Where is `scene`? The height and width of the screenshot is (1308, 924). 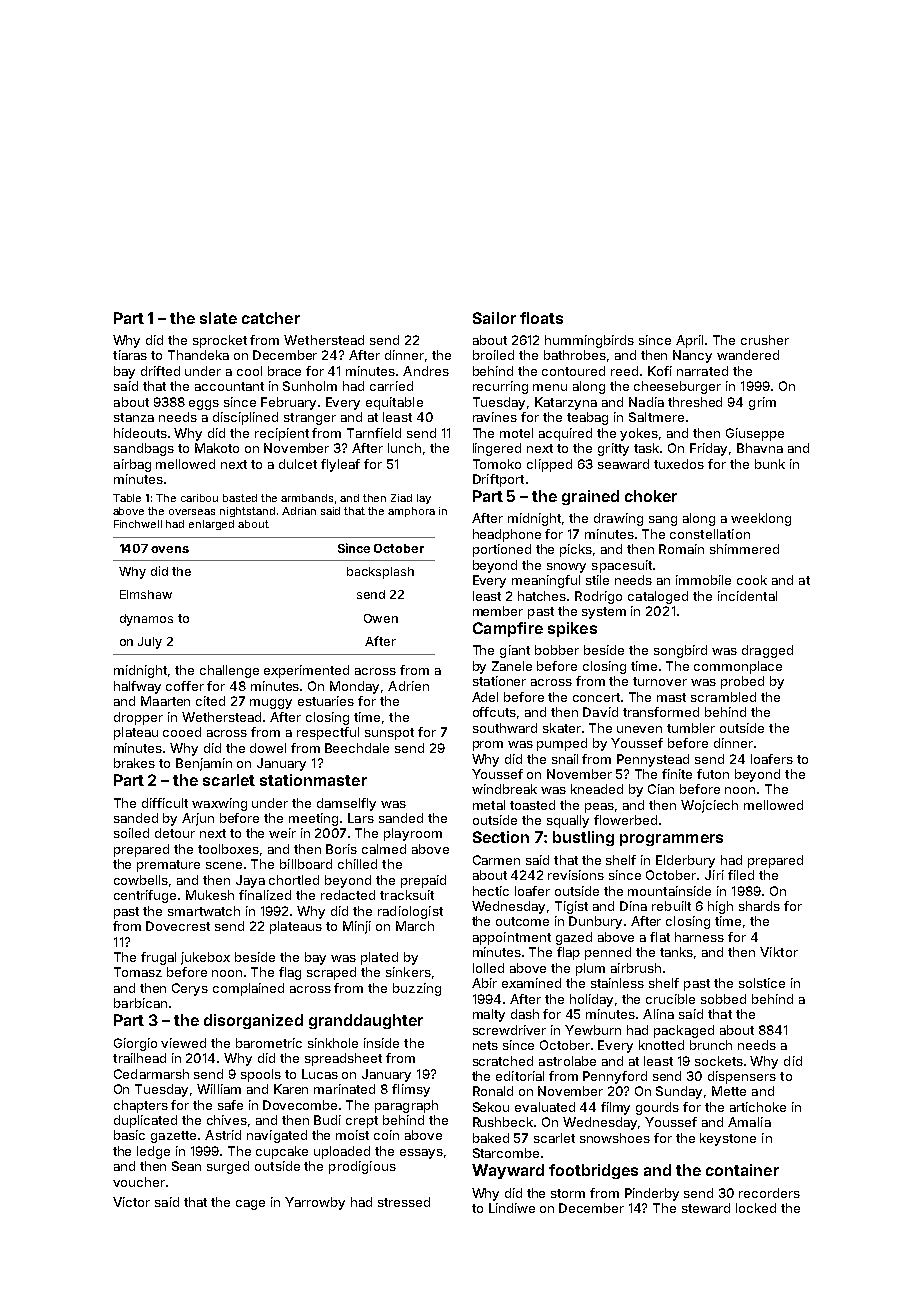
scene is located at coordinates (224, 865).
